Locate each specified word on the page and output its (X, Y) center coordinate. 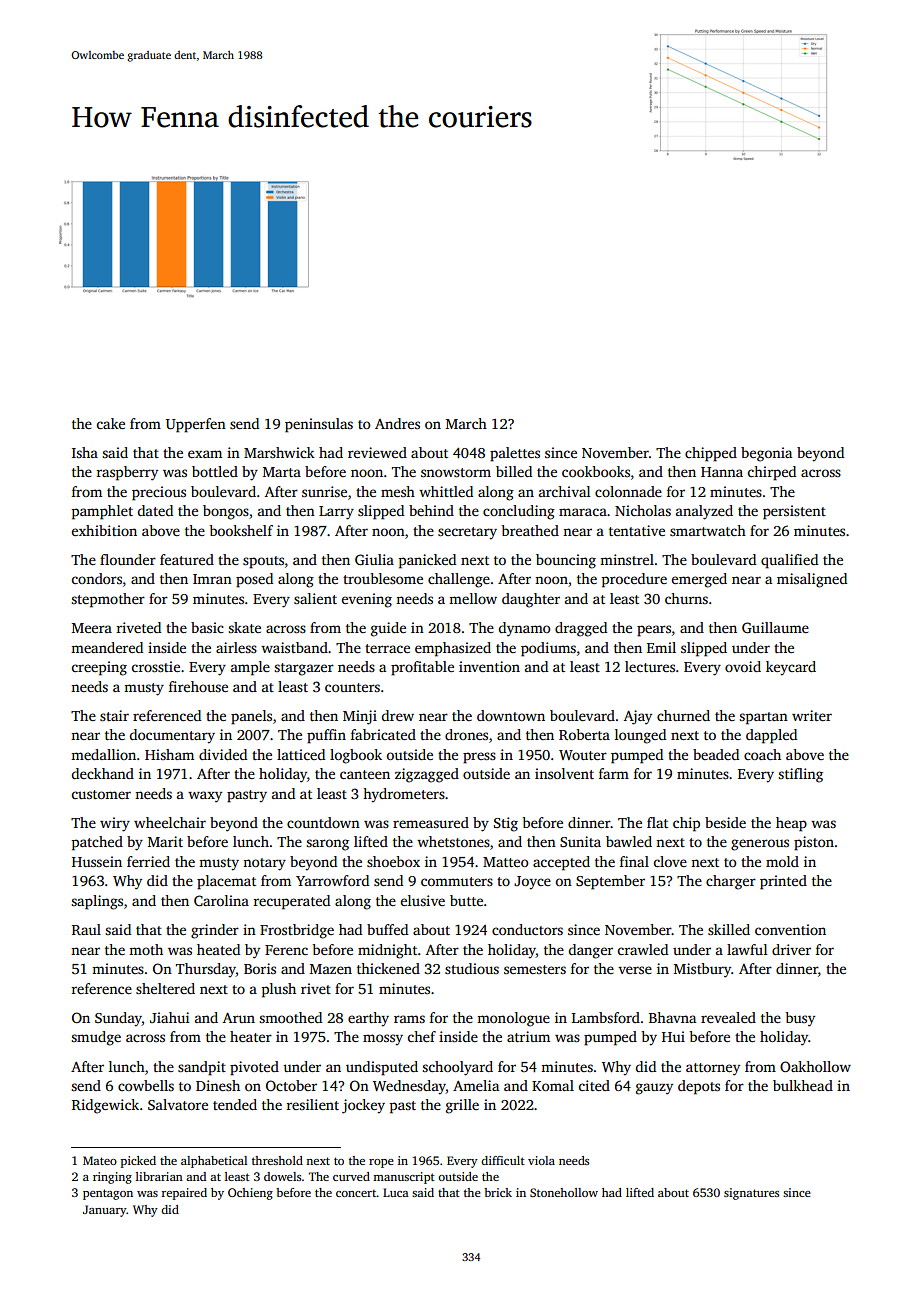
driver (791, 949)
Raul (86, 929)
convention (790, 929)
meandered (107, 647)
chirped (772, 473)
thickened (388, 968)
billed (514, 471)
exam (205, 454)
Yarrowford (332, 880)
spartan (763, 718)
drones (466, 734)
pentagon (108, 1194)
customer (101, 794)
